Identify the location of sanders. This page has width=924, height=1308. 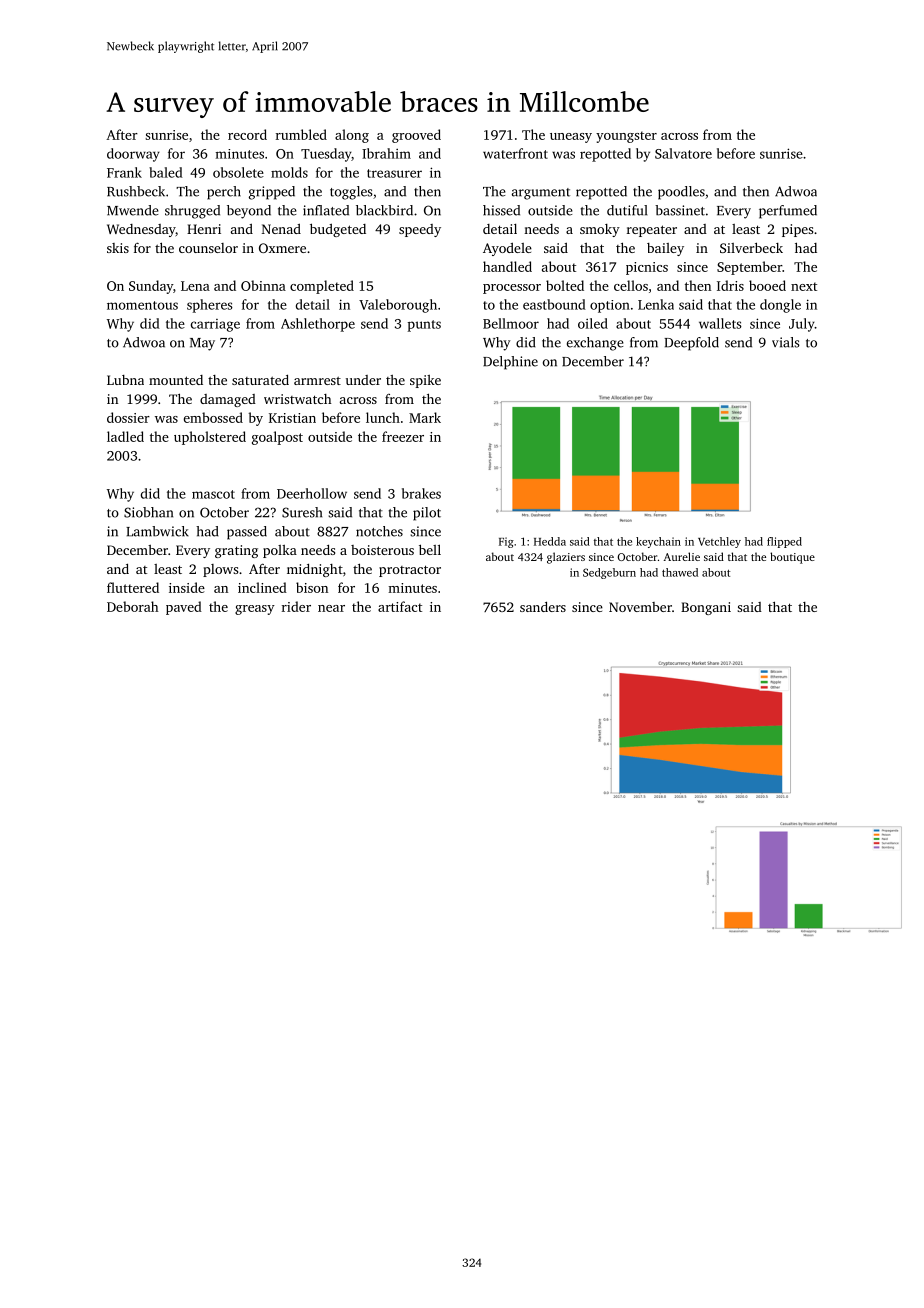
(543, 607).
